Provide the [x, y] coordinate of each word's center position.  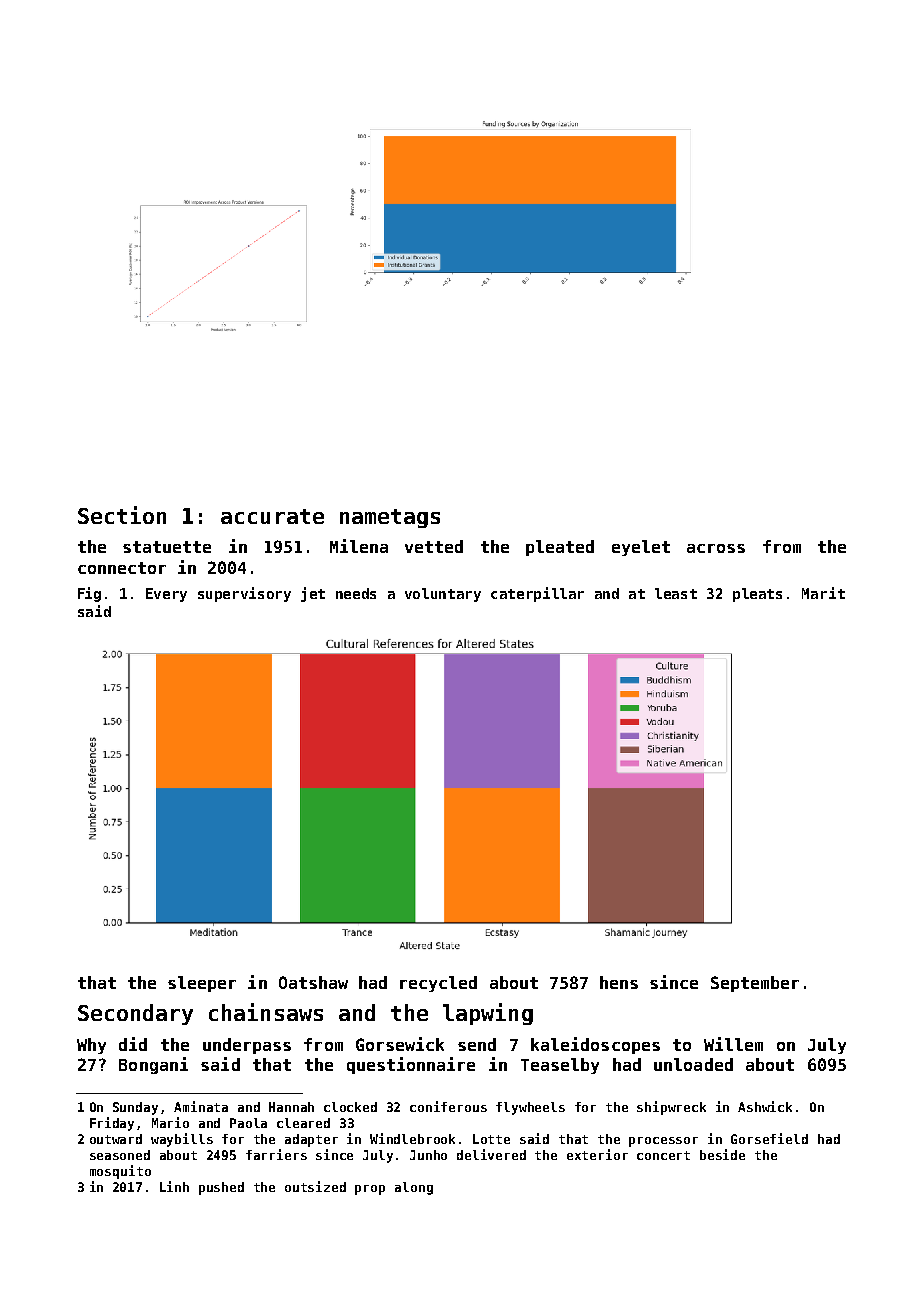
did [133, 1044]
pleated [560, 548]
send [477, 1044]
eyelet [641, 548]
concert [663, 1155]
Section [122, 515]
